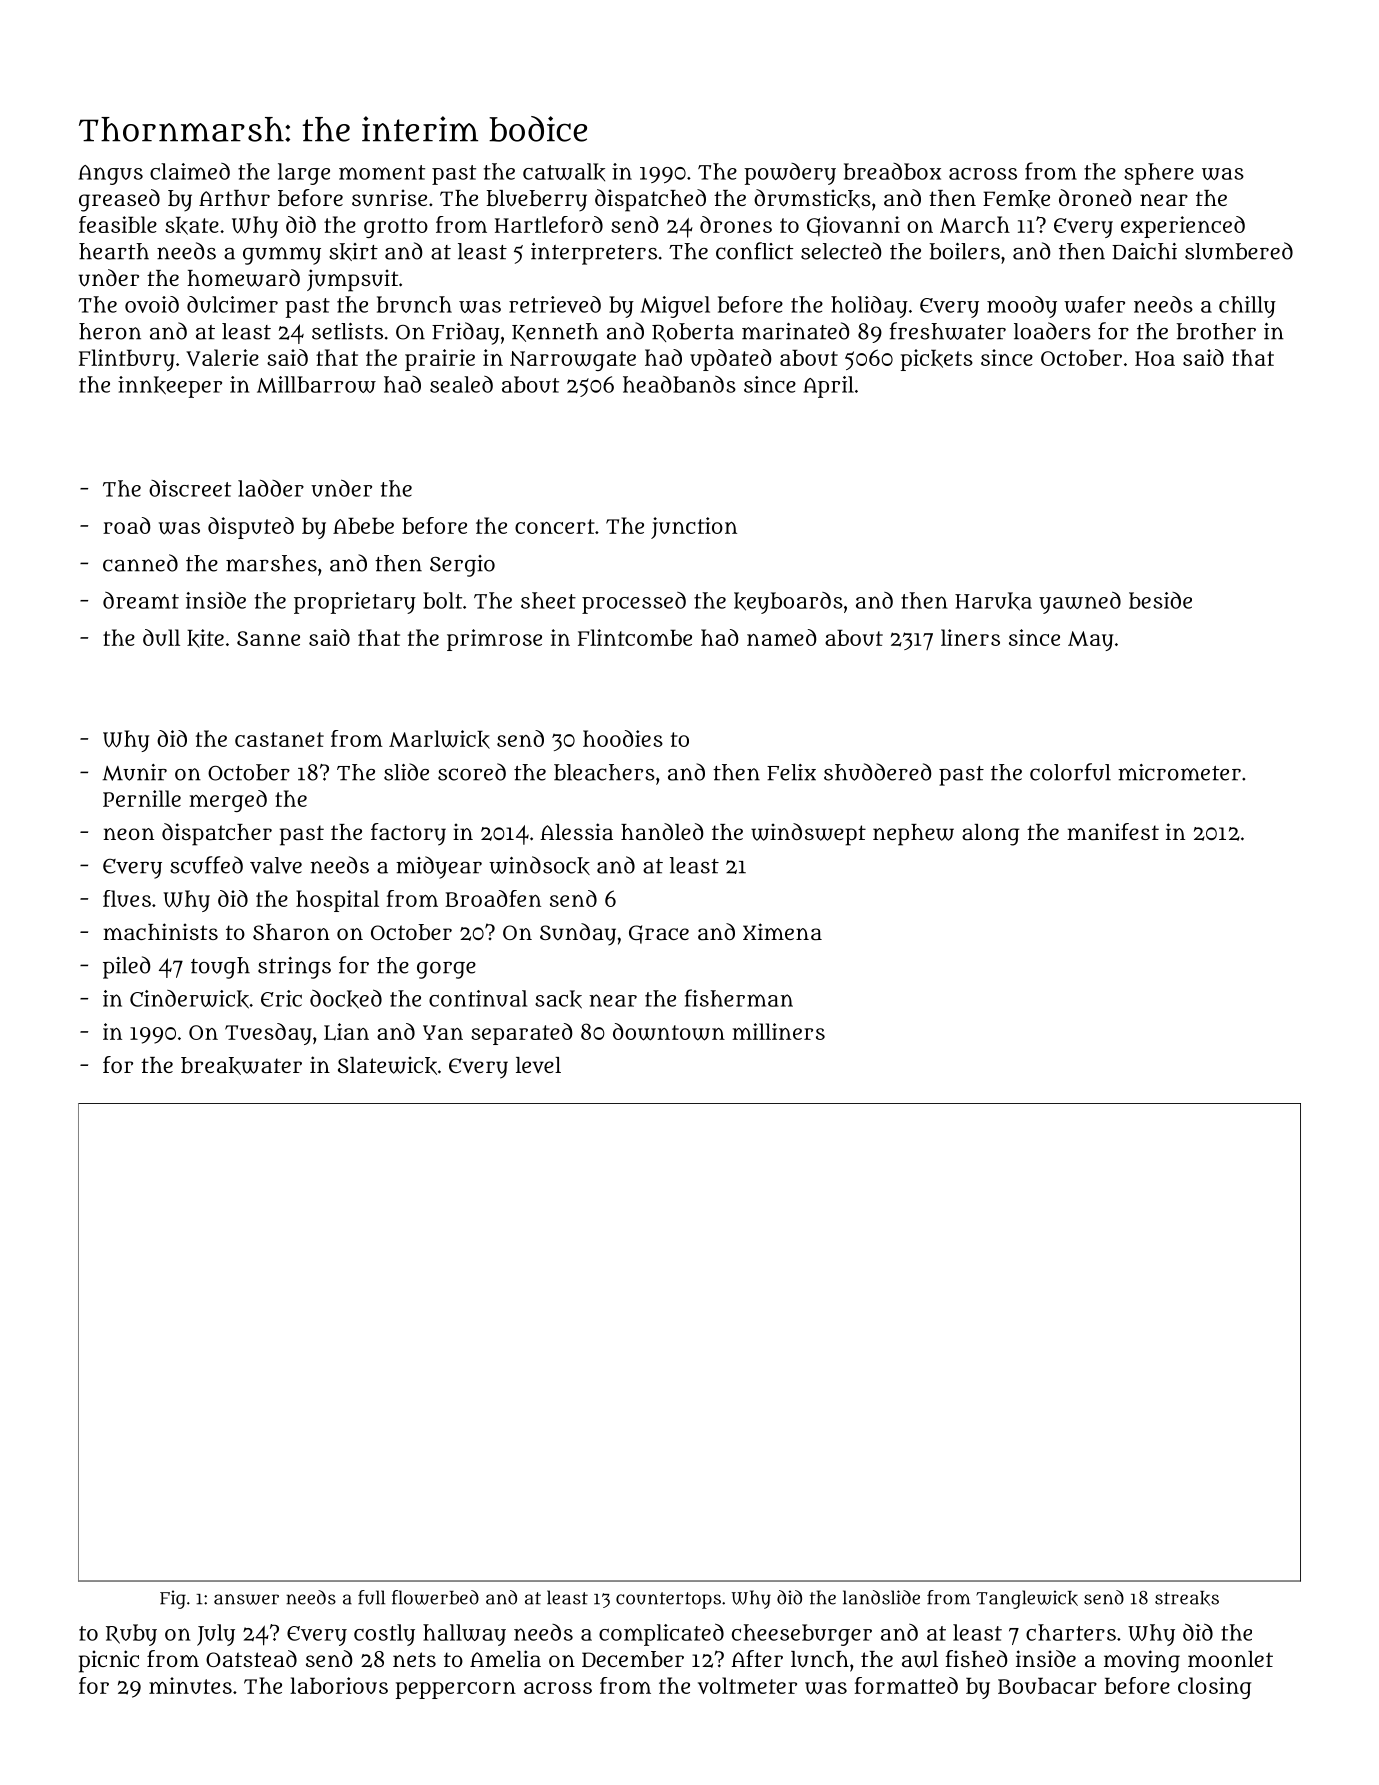 The width and height of the page is (1379, 1785). Describe the element at coordinates (1187, 1598) in the page. I see `streaks` at that location.
